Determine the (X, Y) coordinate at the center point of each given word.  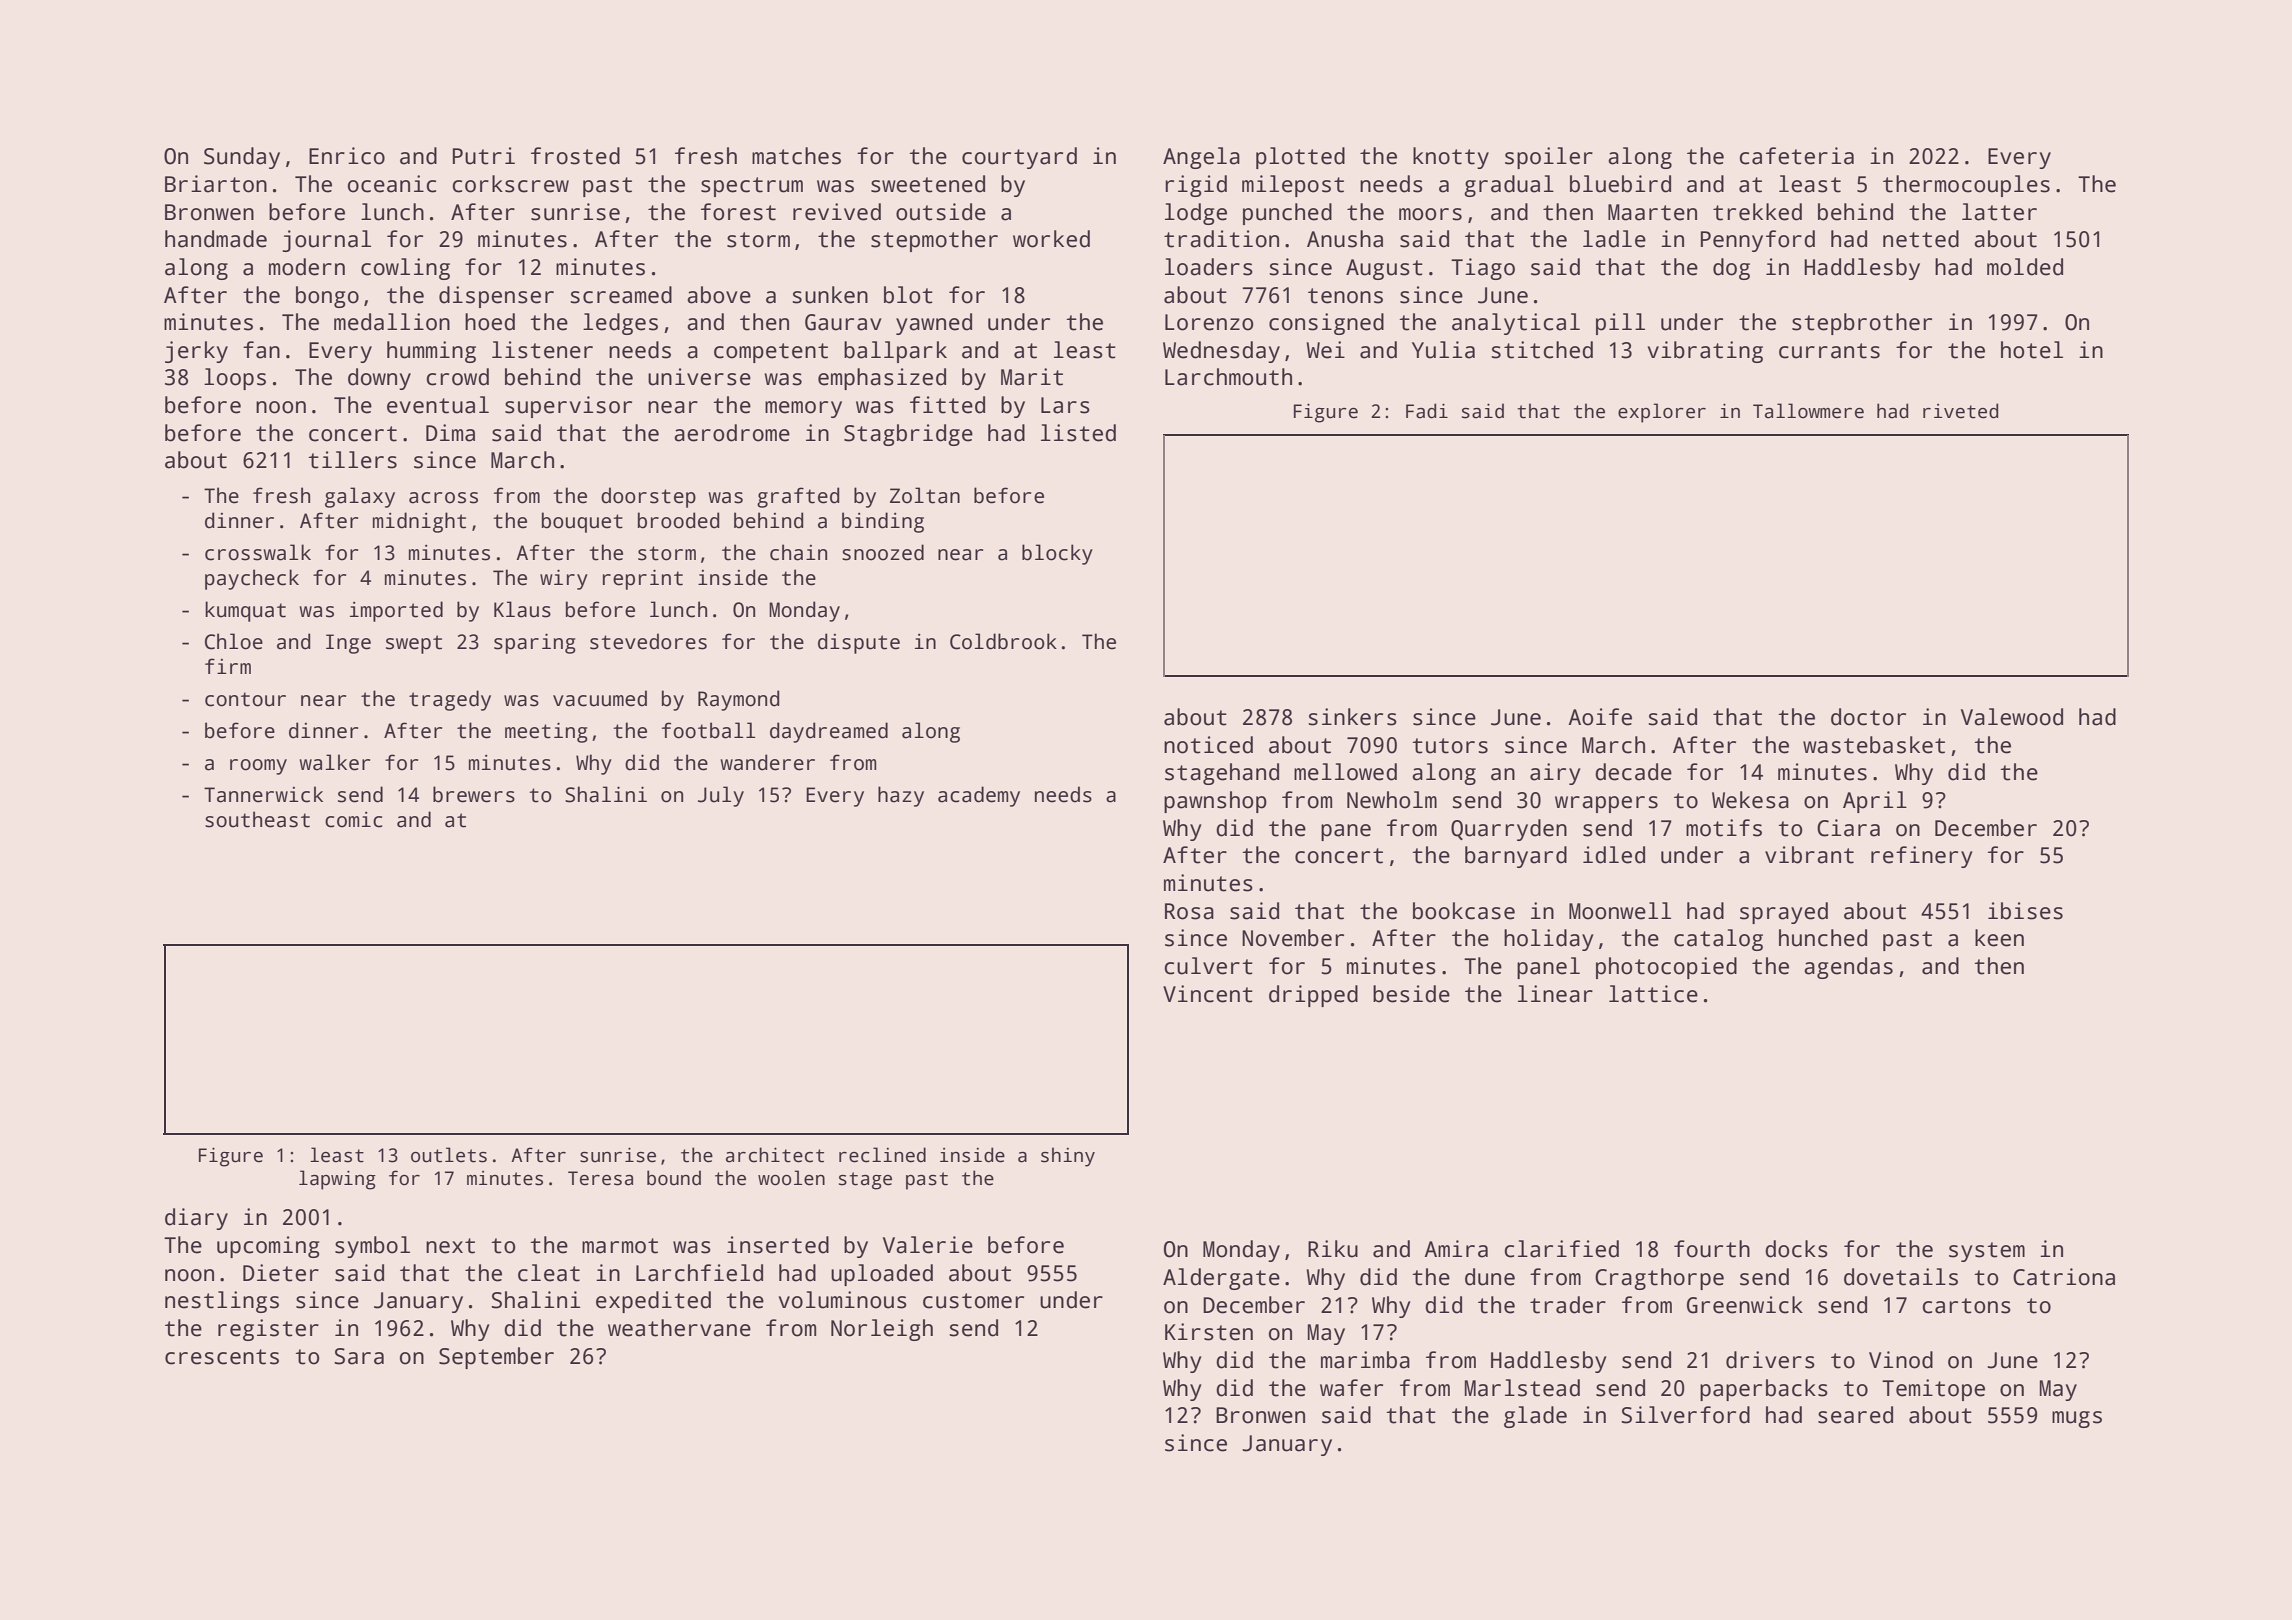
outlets (449, 1155)
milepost (1293, 186)
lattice (1653, 994)
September (496, 1358)
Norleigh (882, 1330)
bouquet (582, 522)
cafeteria (1796, 156)
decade (1633, 772)
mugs (2077, 1419)
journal (326, 241)
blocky (1057, 554)
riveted (1960, 411)
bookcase (1464, 911)
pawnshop (1215, 802)
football (708, 730)
